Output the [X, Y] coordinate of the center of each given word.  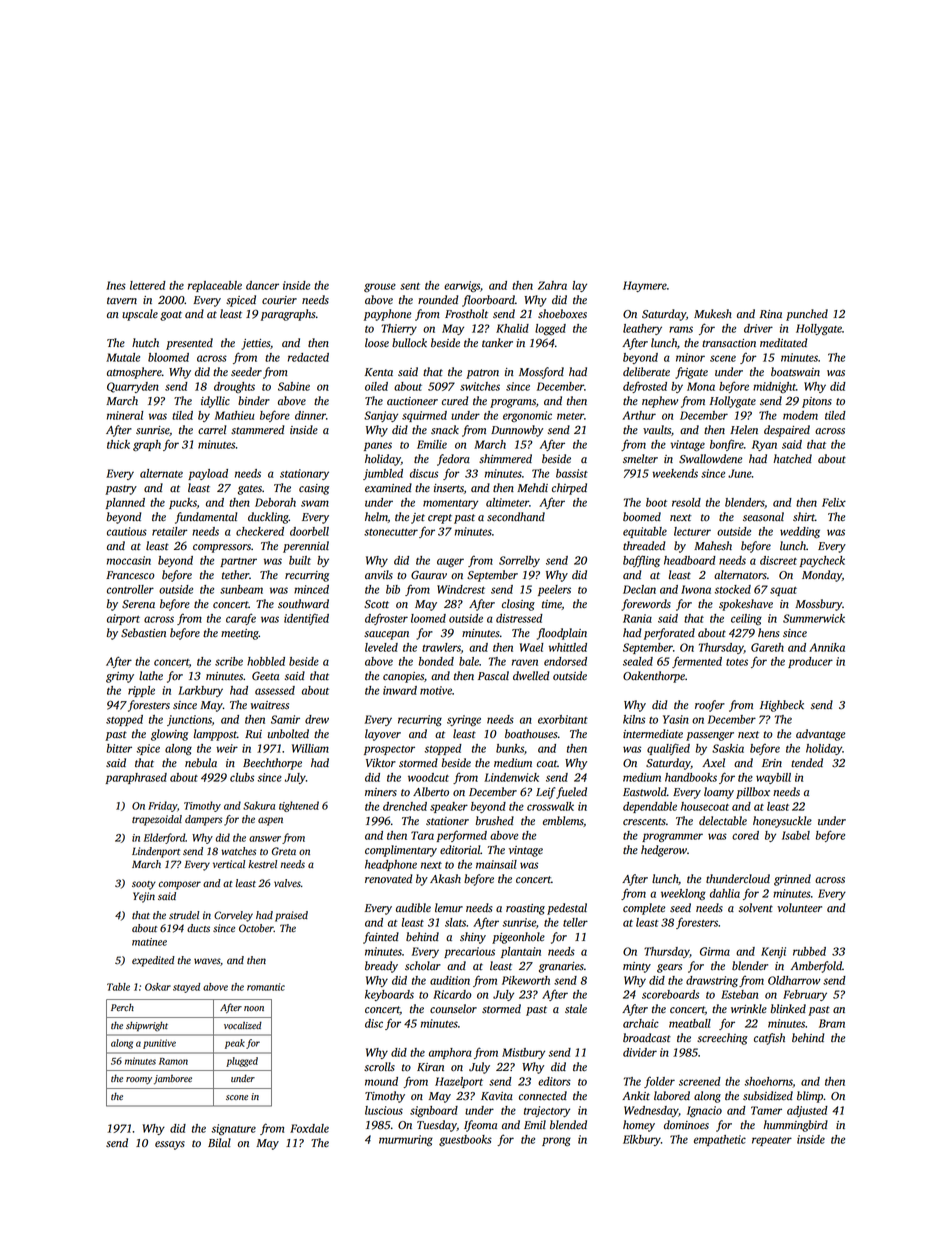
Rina [771, 314]
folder [659, 1082]
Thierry [399, 329]
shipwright [147, 1026]
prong [556, 1141]
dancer [262, 285]
